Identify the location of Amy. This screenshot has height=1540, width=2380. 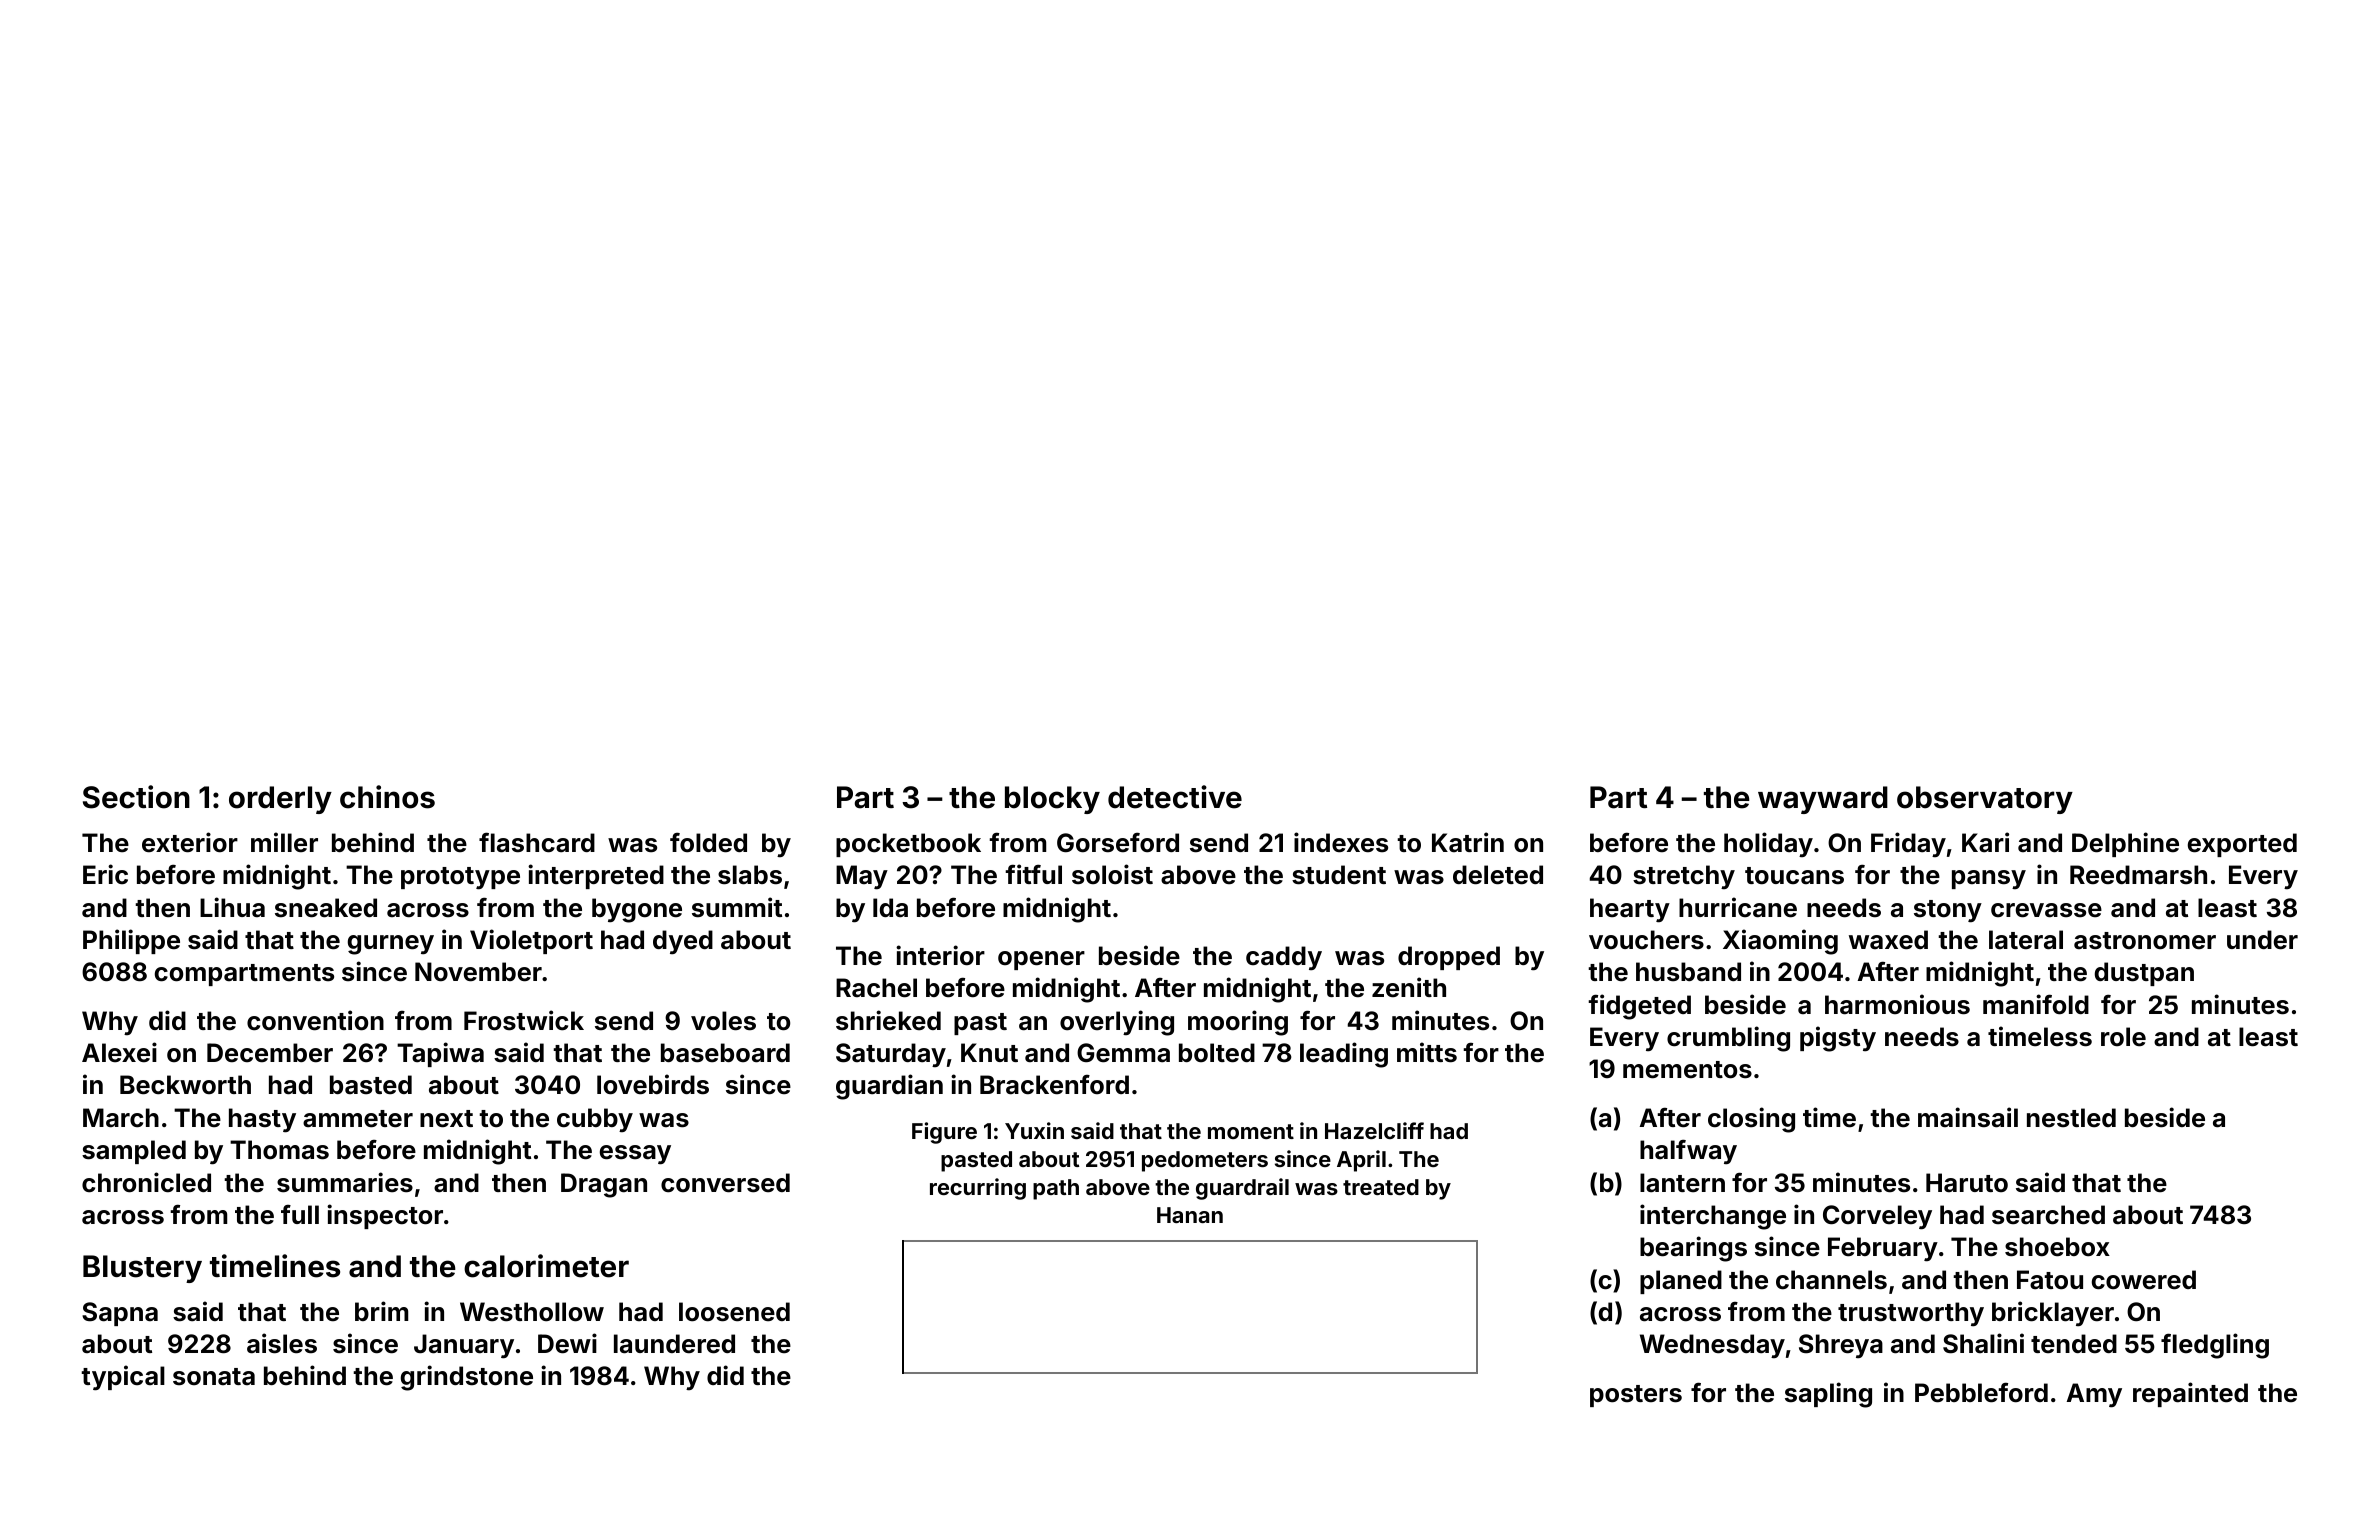
(2094, 1395).
